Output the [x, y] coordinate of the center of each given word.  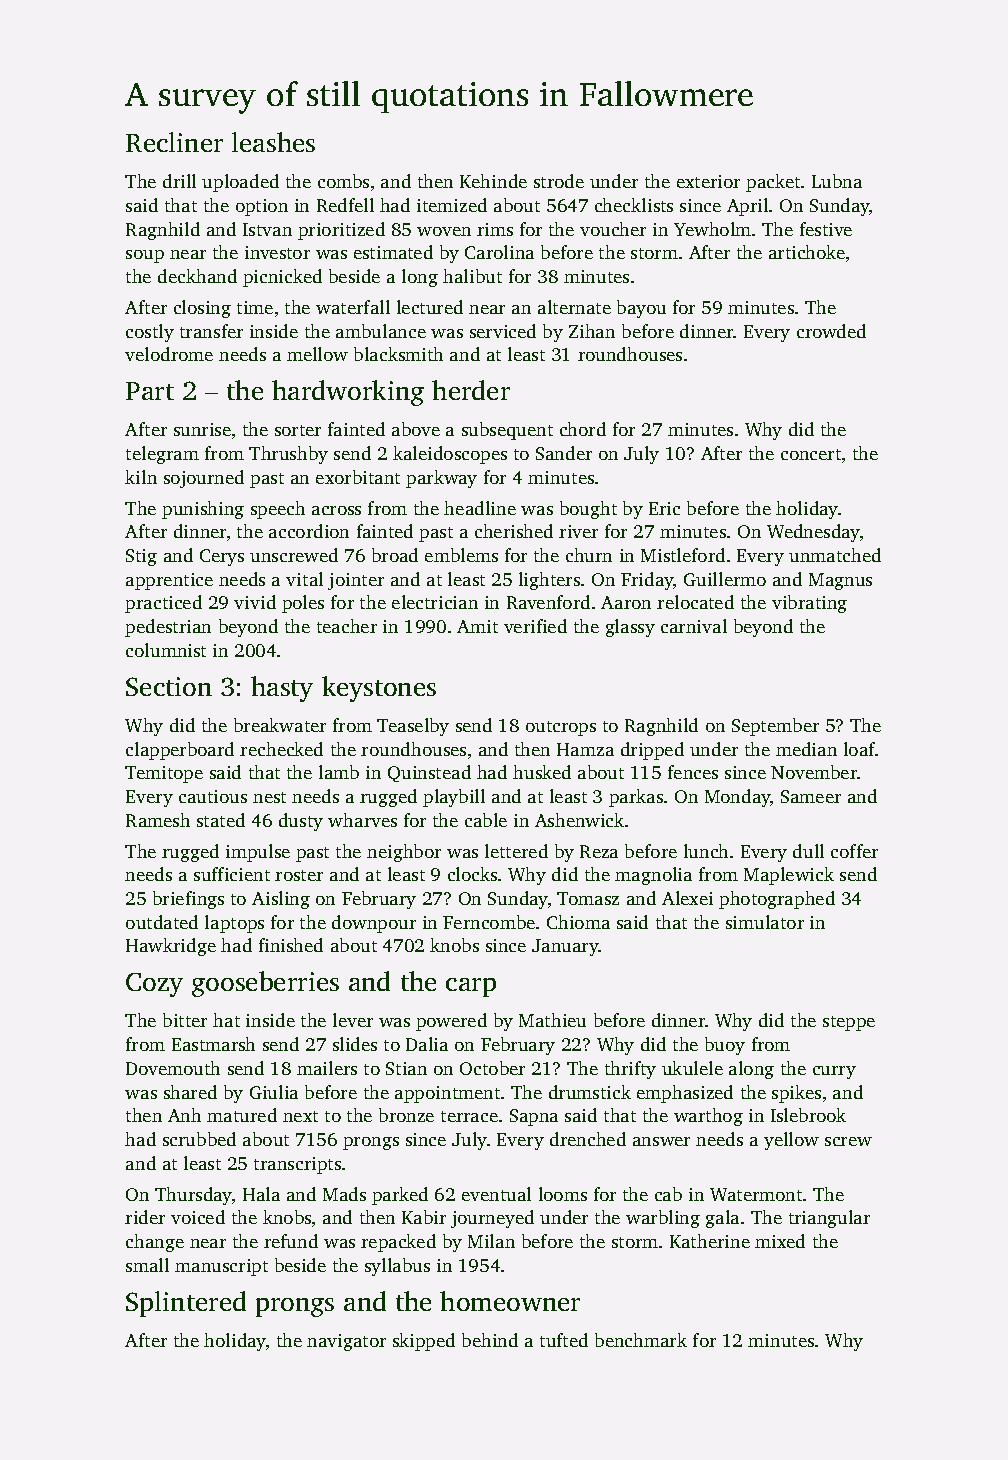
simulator [765, 922]
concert [811, 454]
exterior [708, 181]
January [565, 947]
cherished [514, 531]
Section [169, 686]
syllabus [397, 1267]
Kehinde [493, 181]
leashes [273, 142]
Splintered [186, 1304]
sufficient [232, 874]
